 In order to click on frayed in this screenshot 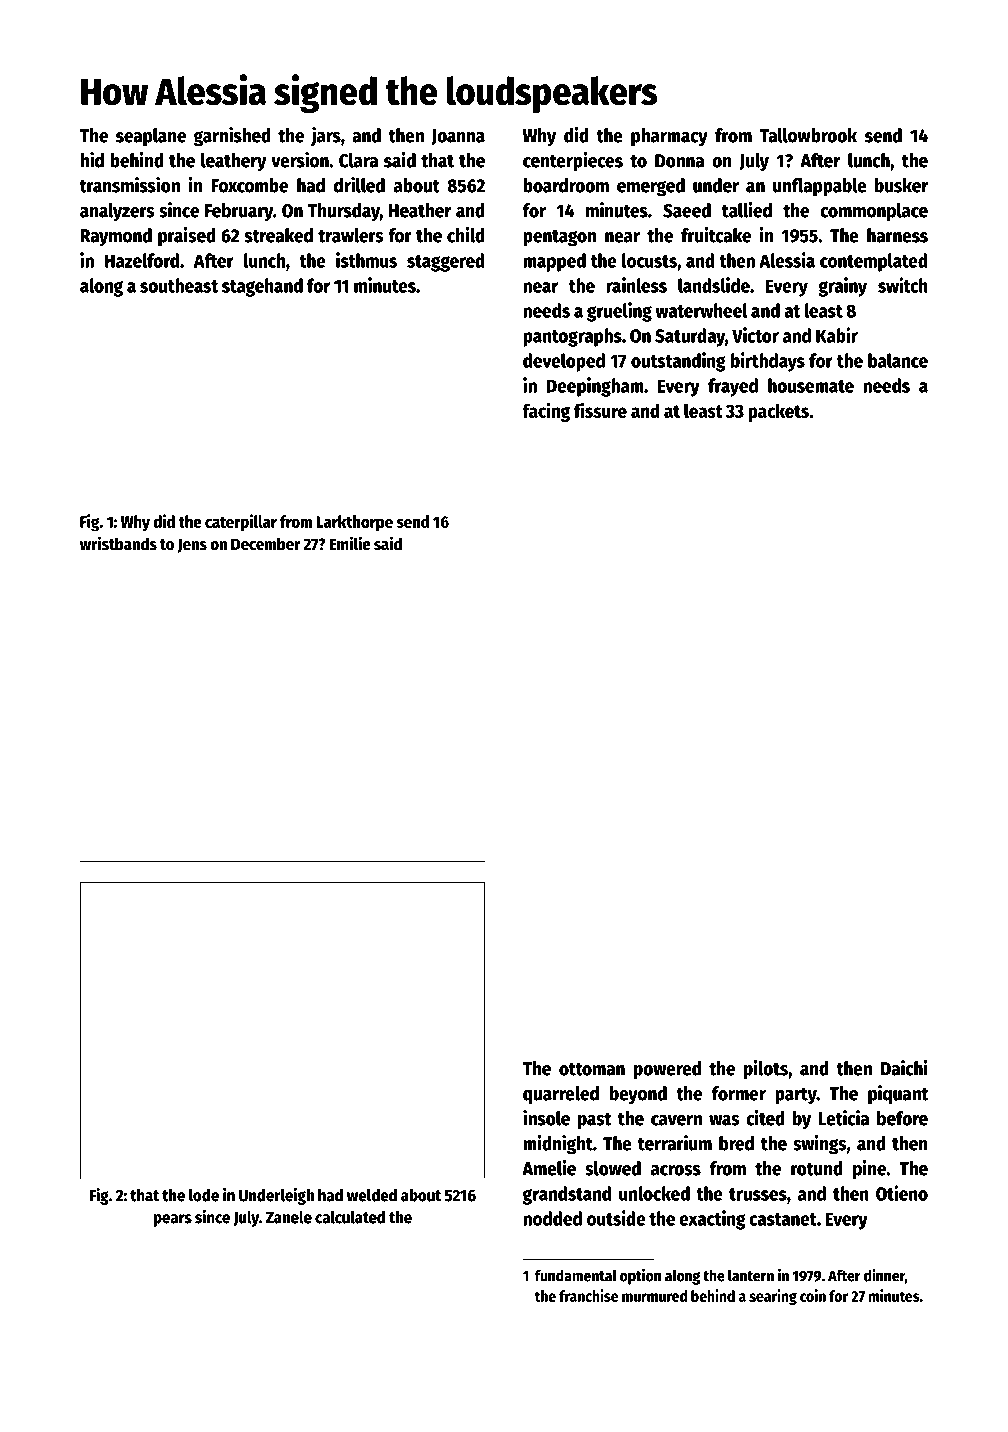, I will do `click(733, 387)`.
